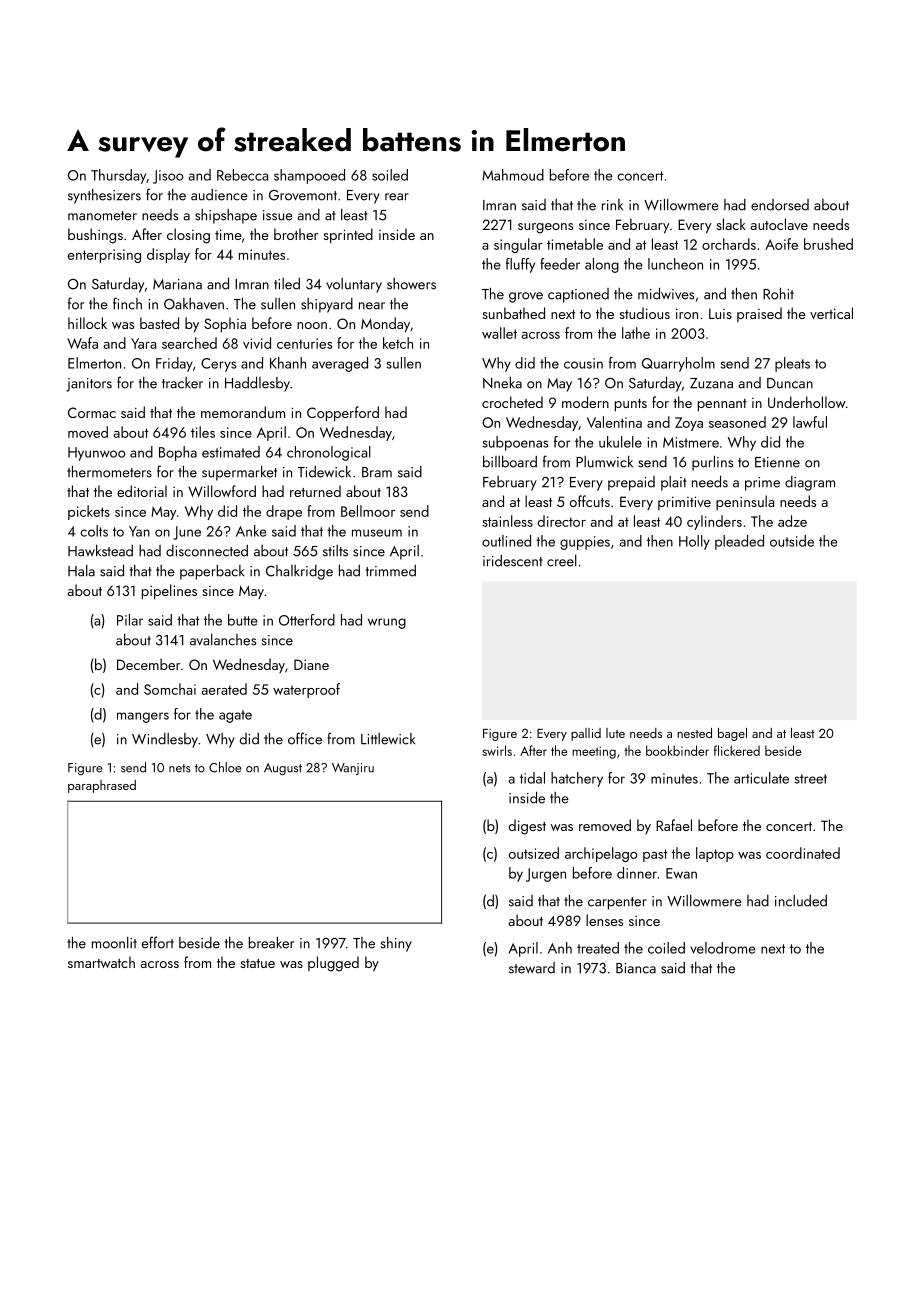 The height and width of the document is (1308, 924). Describe the element at coordinates (165, 740) in the document. I see `Windlesby` at that location.
